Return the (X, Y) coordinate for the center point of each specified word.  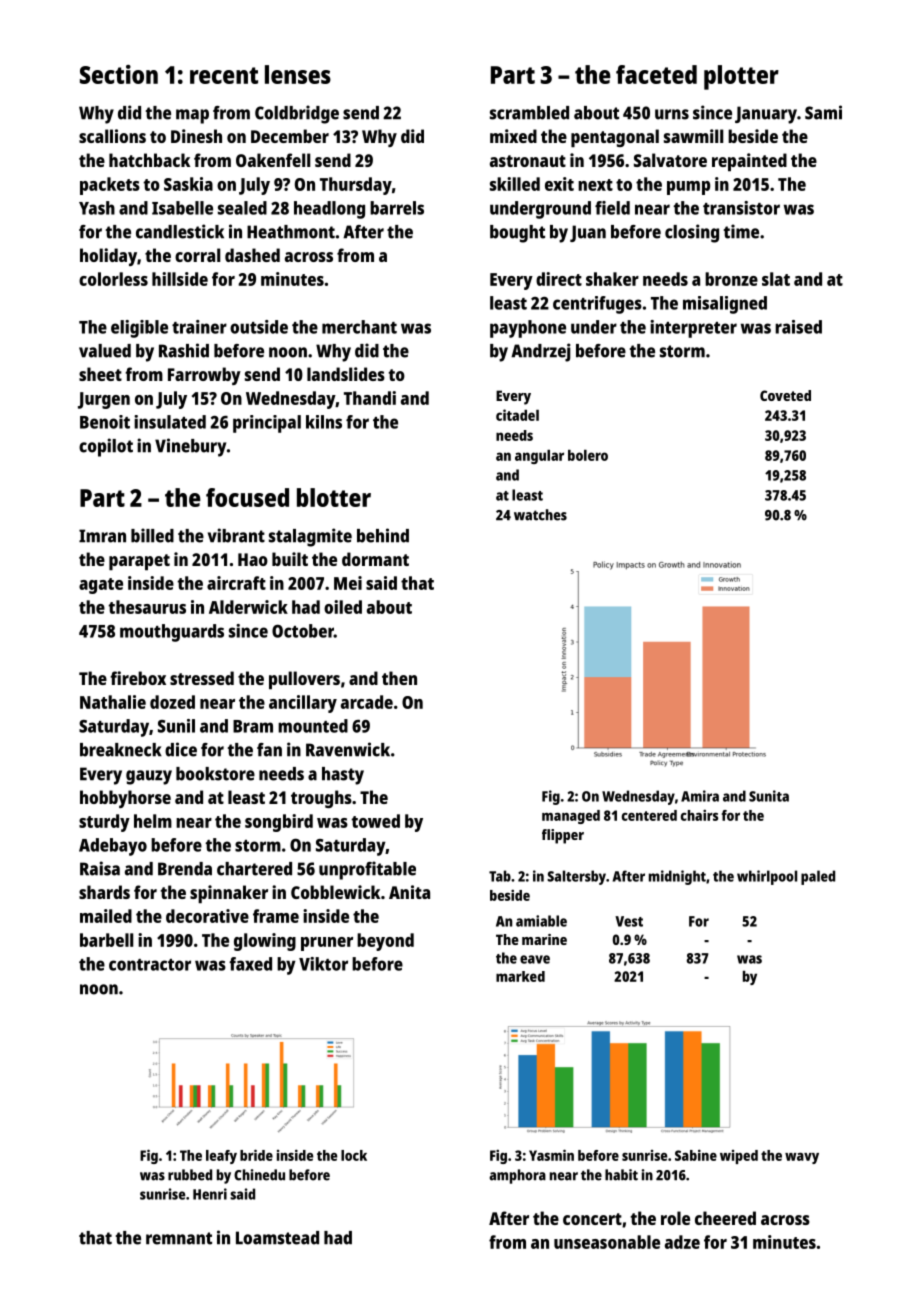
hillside (180, 279)
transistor (741, 208)
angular (539, 457)
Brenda (185, 869)
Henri (210, 1194)
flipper (563, 836)
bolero (588, 455)
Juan (588, 233)
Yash (97, 208)
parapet (139, 562)
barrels (397, 208)
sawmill (693, 136)
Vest (629, 921)
